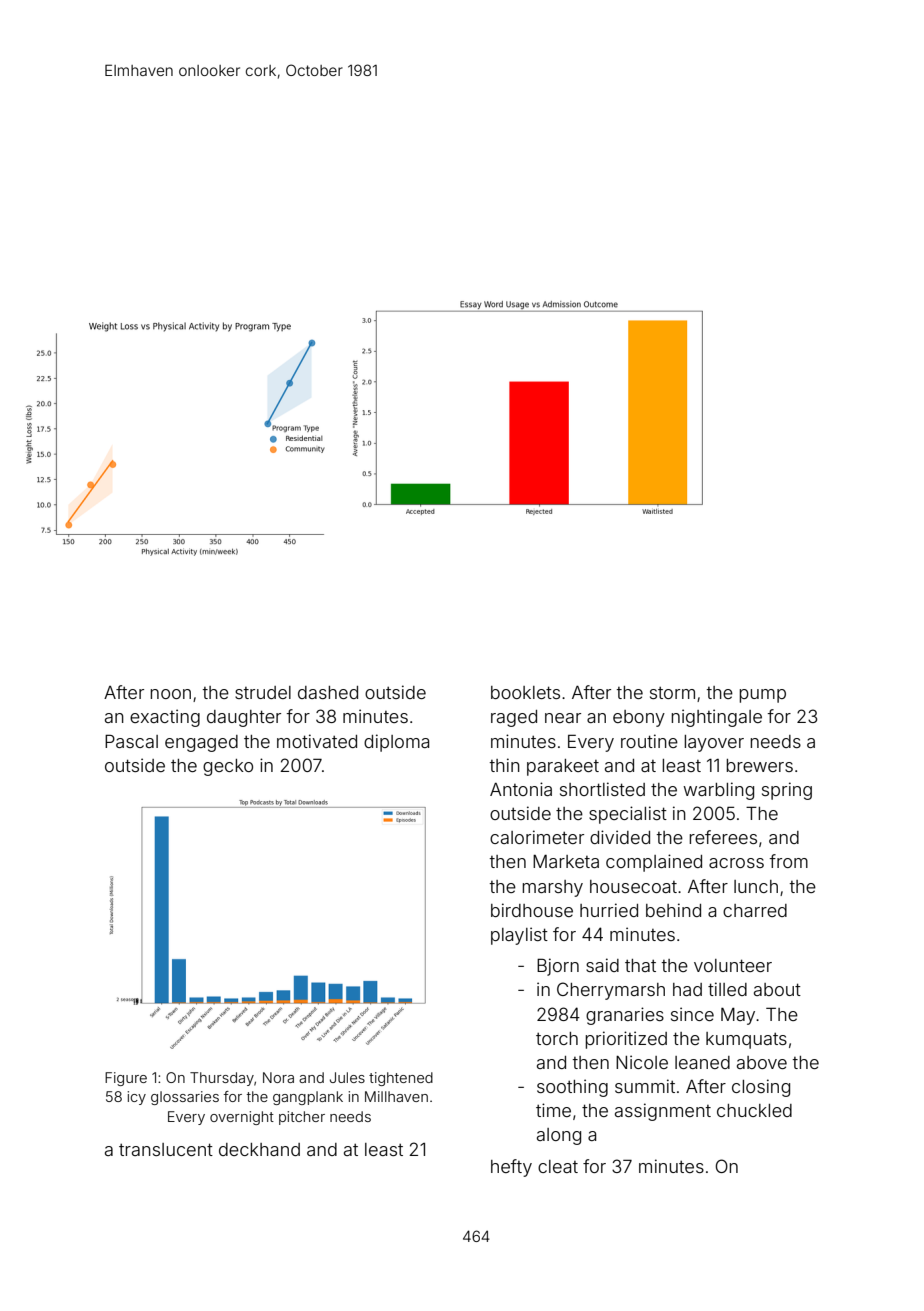 The height and width of the screenshot is (1311, 924). I want to click on translucent, so click(166, 1149).
